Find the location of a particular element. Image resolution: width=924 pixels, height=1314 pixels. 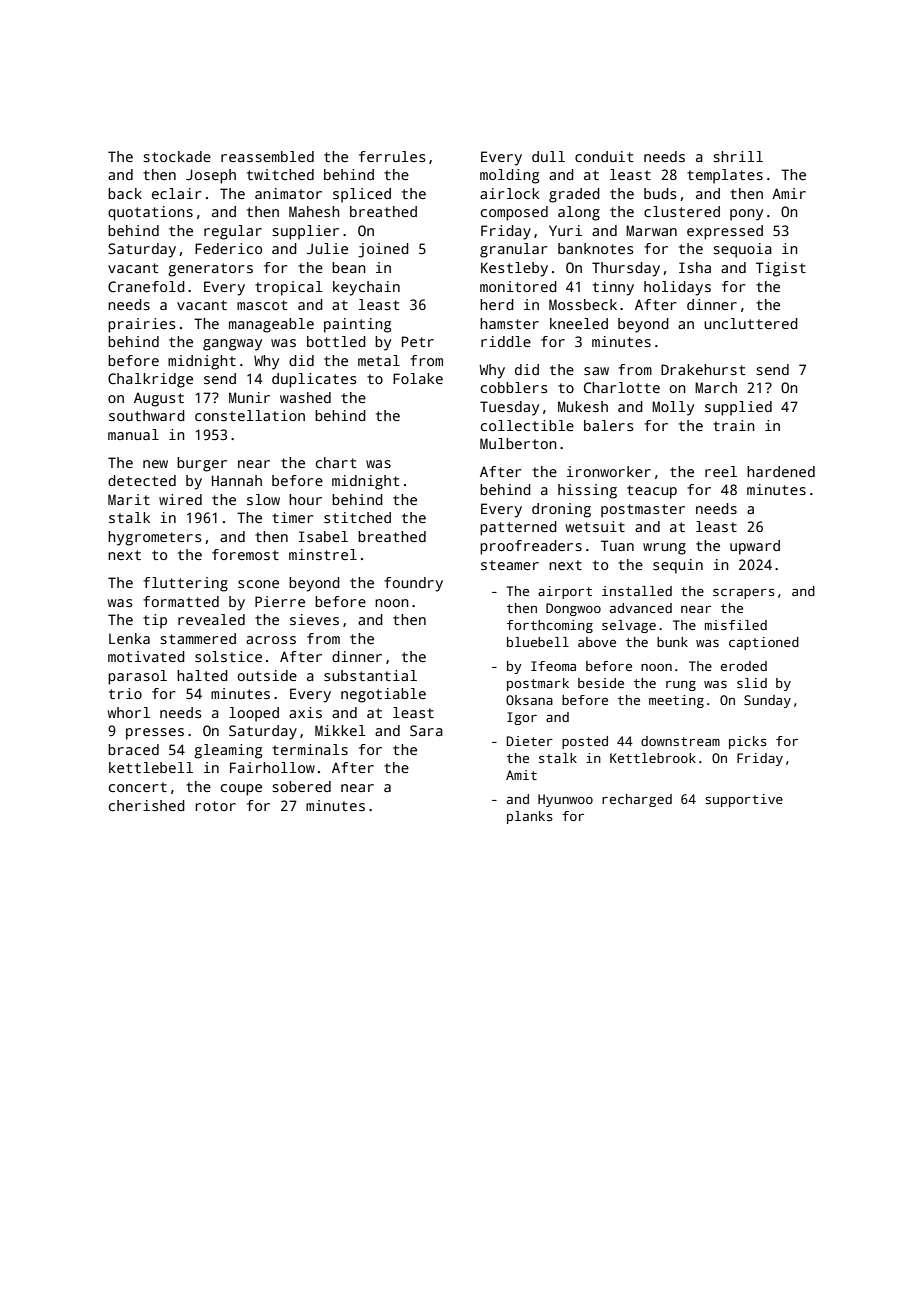

back is located at coordinates (125, 193).
